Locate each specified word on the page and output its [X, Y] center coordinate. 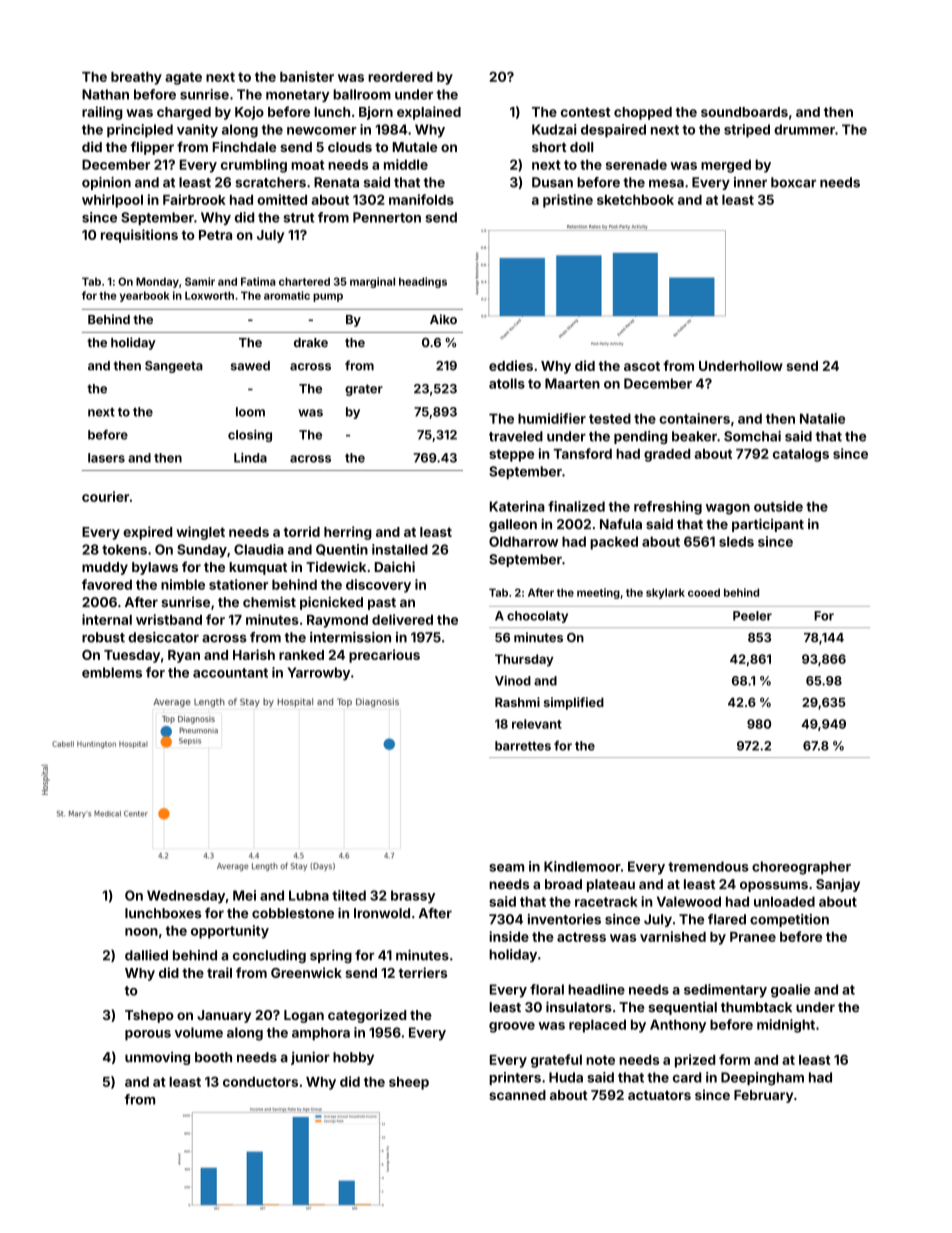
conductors [260, 1082]
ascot [642, 366]
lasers [106, 458]
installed [400, 549]
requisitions [139, 236]
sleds [736, 541]
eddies [511, 365]
